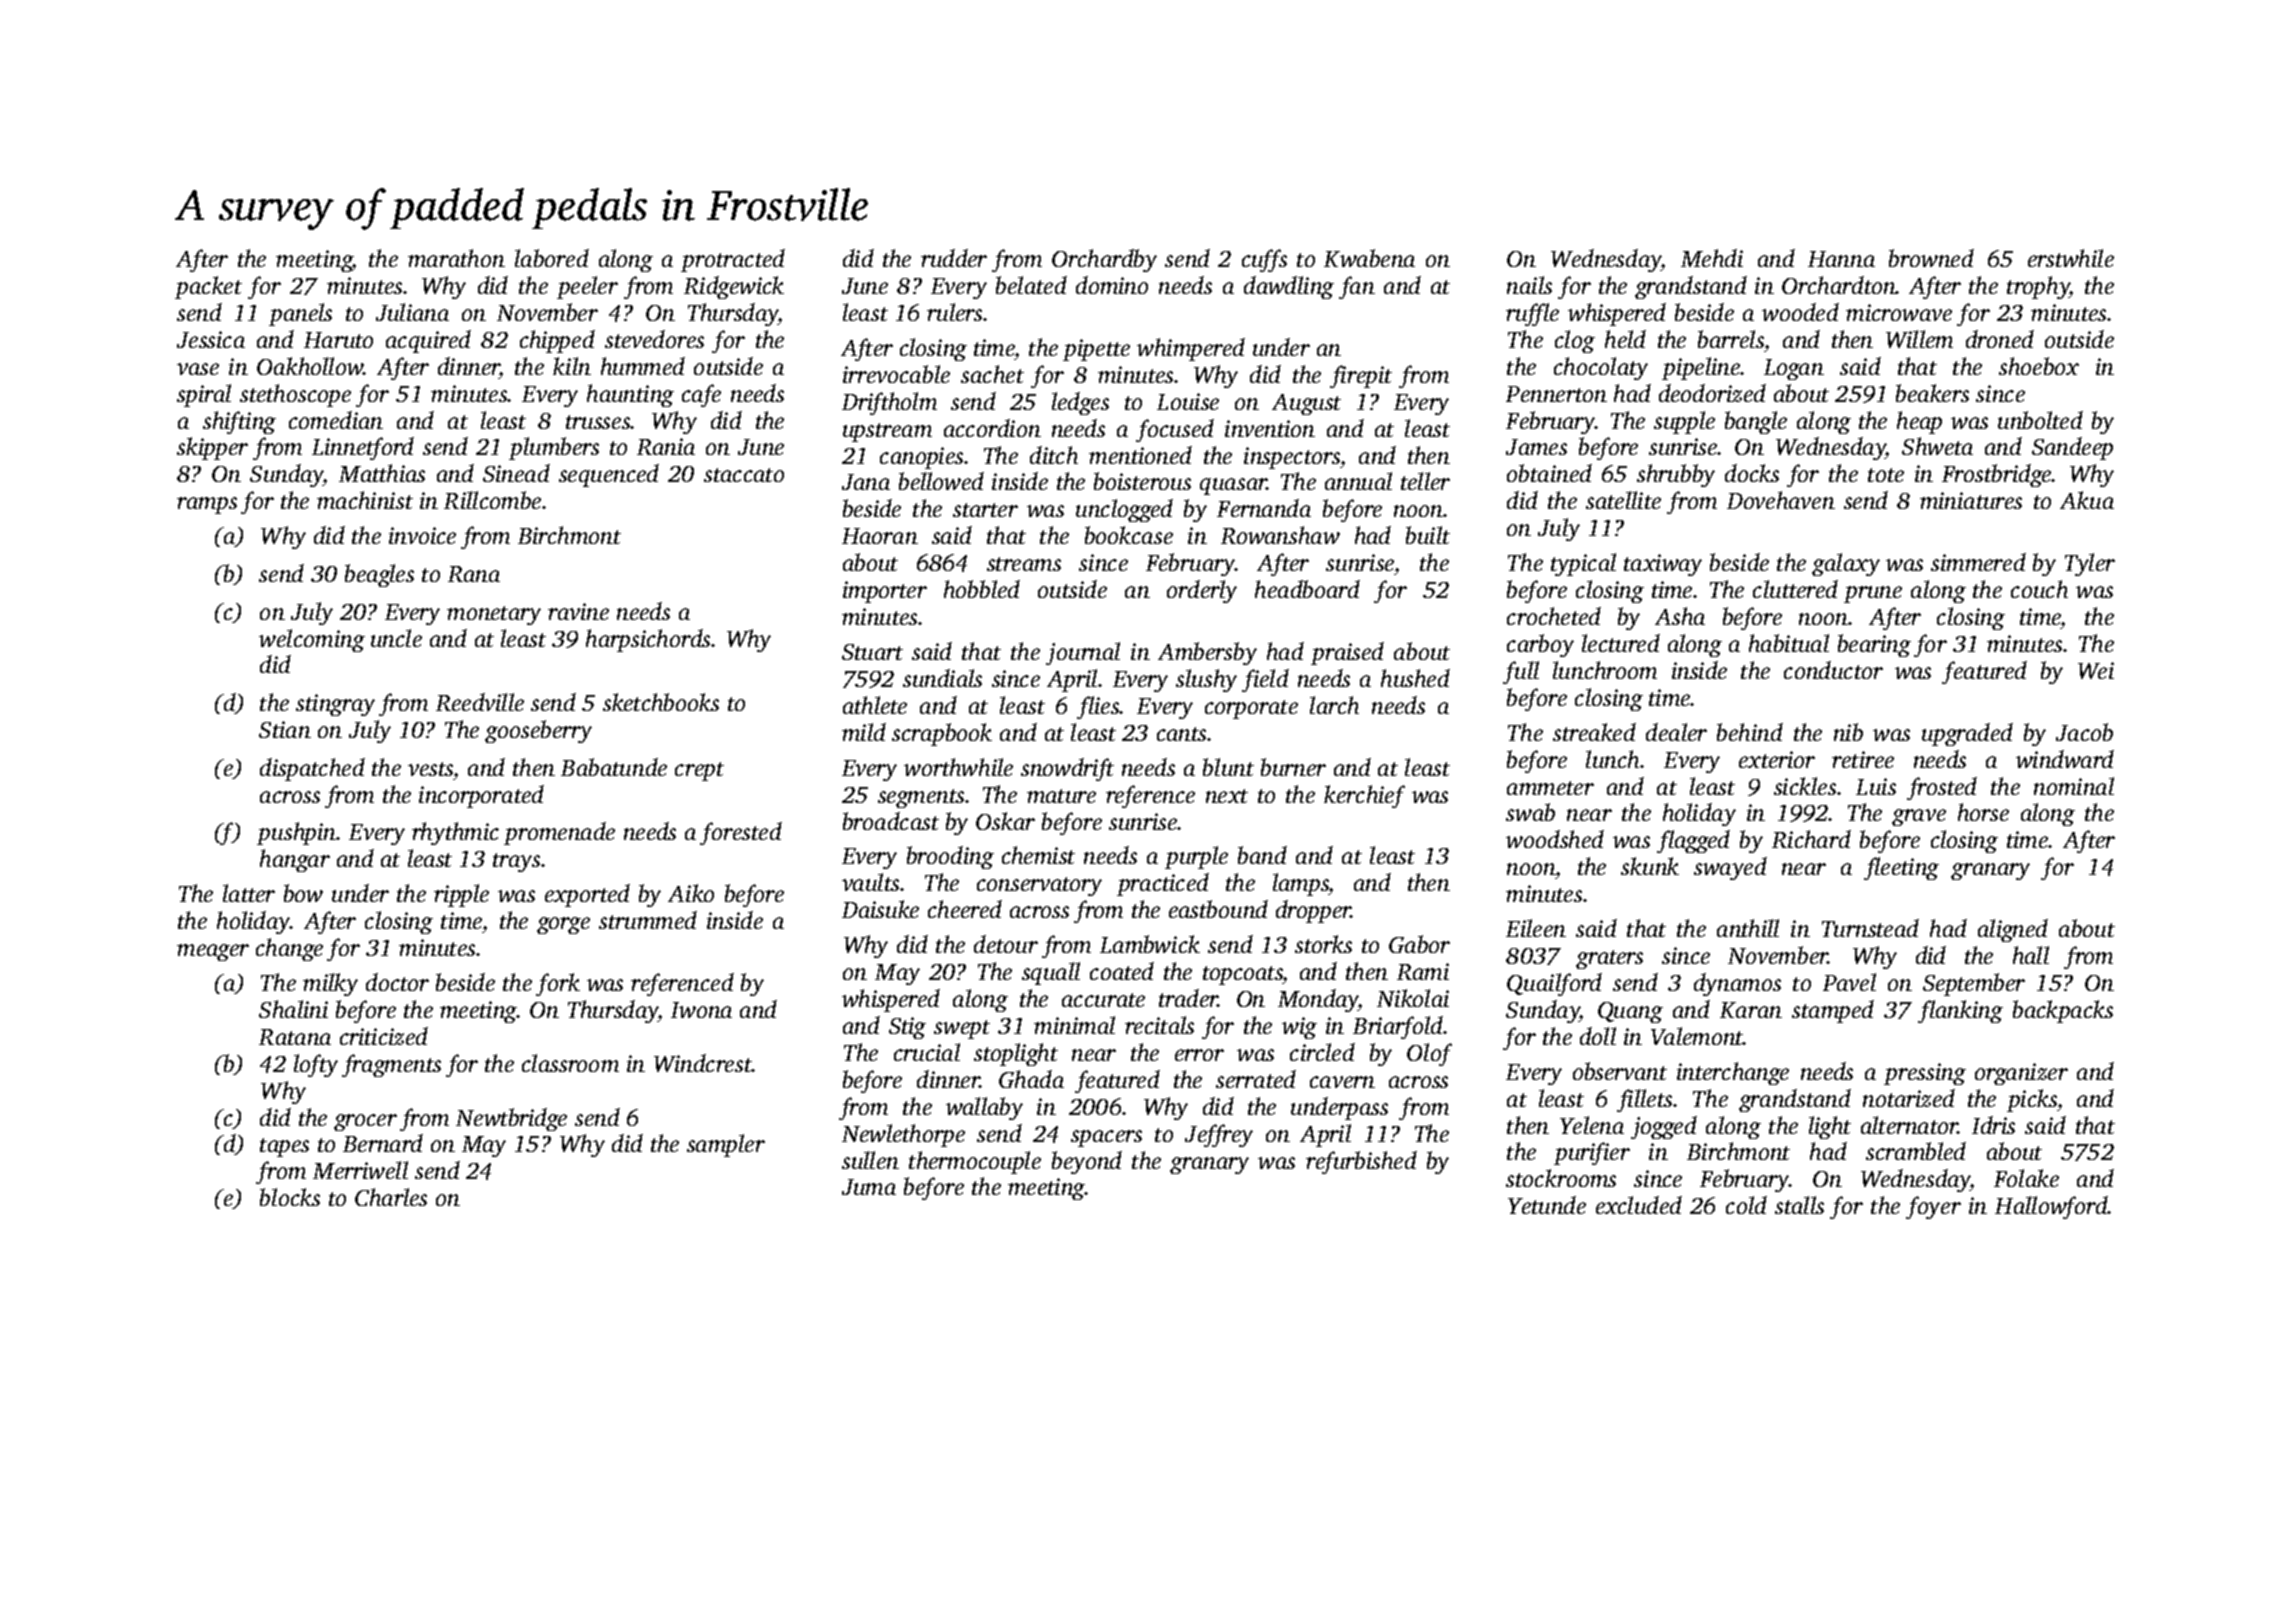 The height and width of the page is (1620, 2292). I want to click on blocks, so click(290, 1197).
